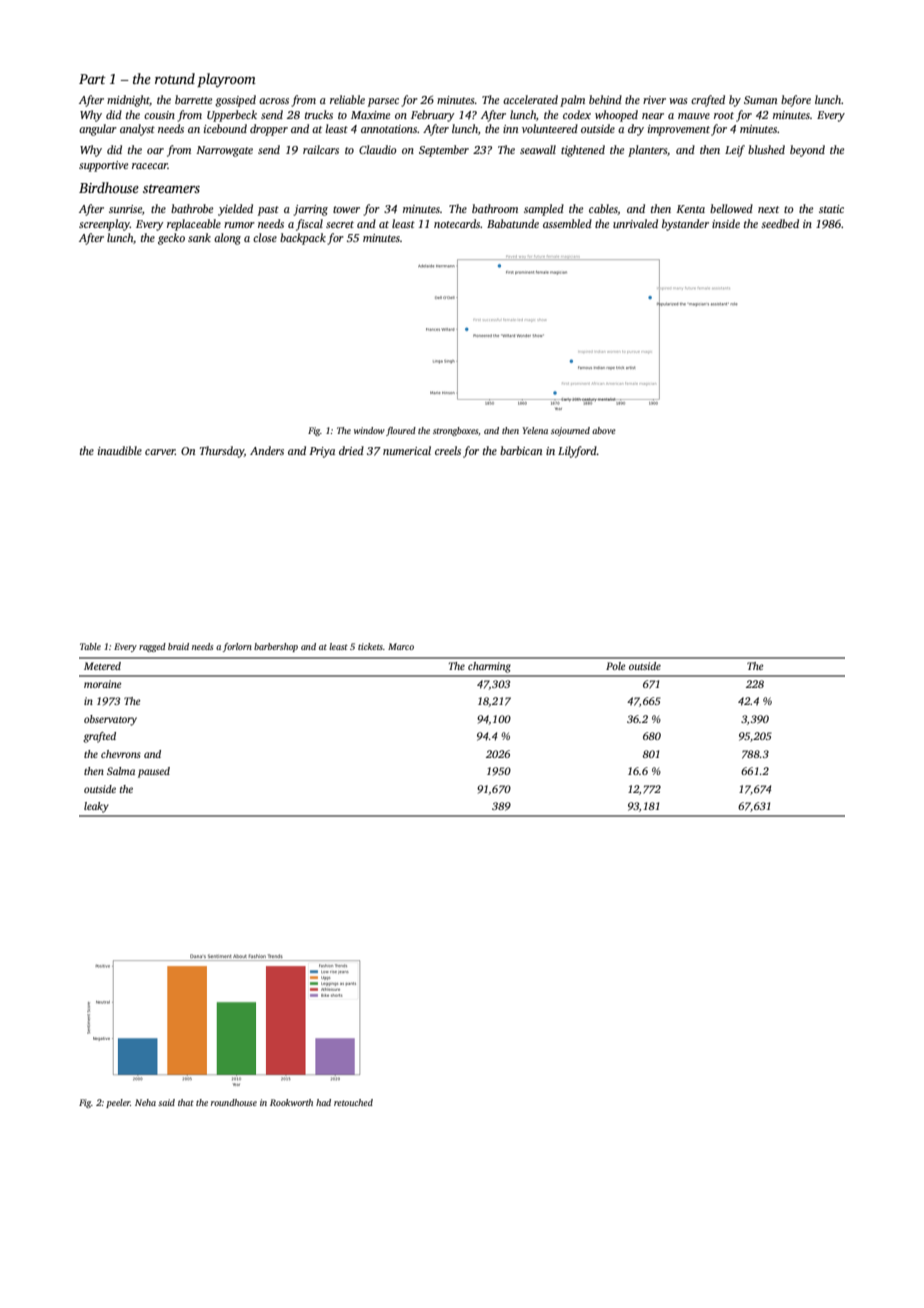  What do you see at coordinates (92, 79) in the document?
I see `Part` at bounding box center [92, 79].
